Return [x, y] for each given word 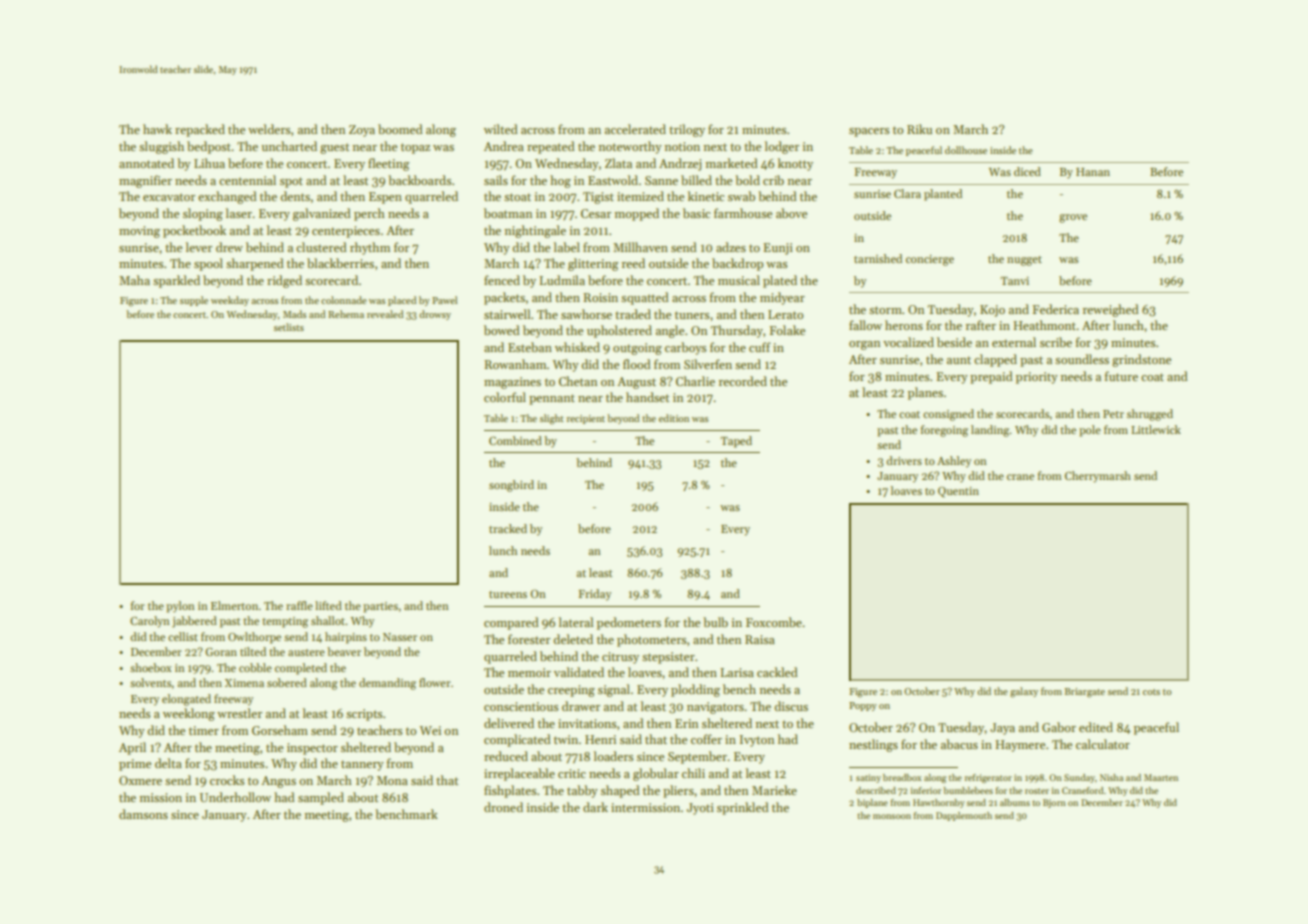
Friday [594, 595]
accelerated [635, 129]
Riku [919, 129]
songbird [511, 486]
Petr [1113, 414]
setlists [289, 327]
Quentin [958, 492]
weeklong [189, 714]
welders [269, 129]
